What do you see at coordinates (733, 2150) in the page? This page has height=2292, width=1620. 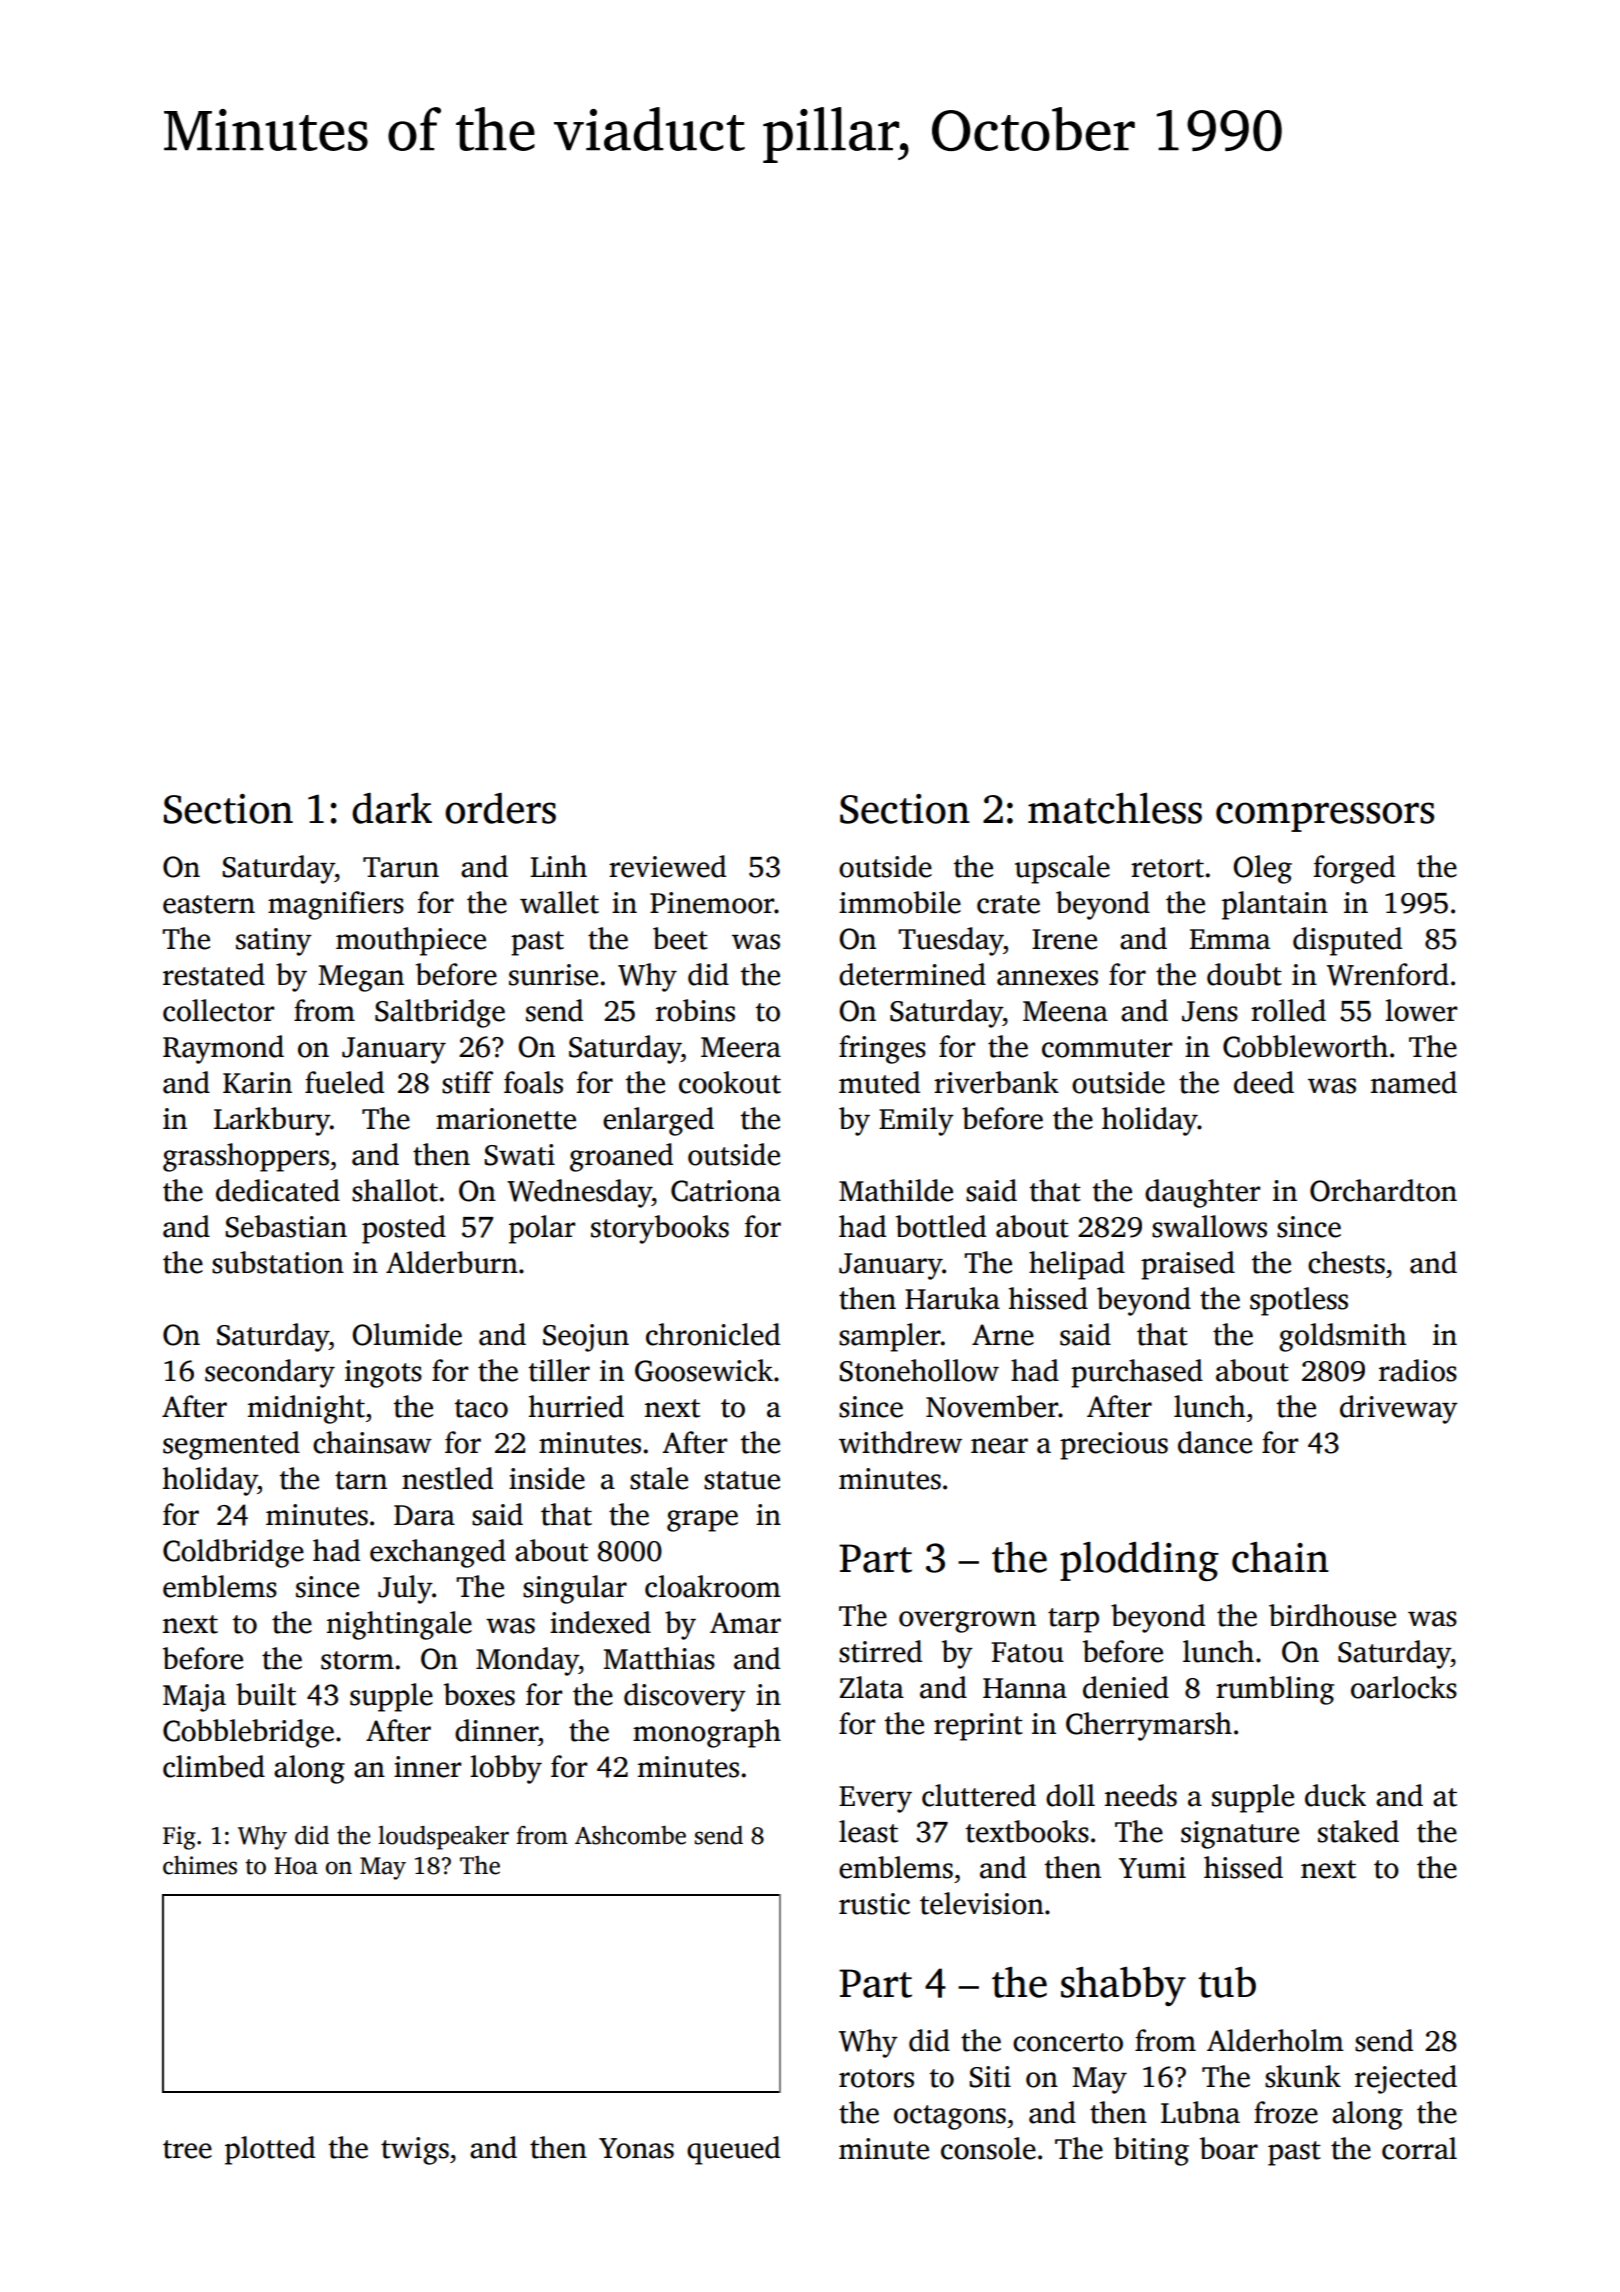 I see `queued` at bounding box center [733, 2150].
